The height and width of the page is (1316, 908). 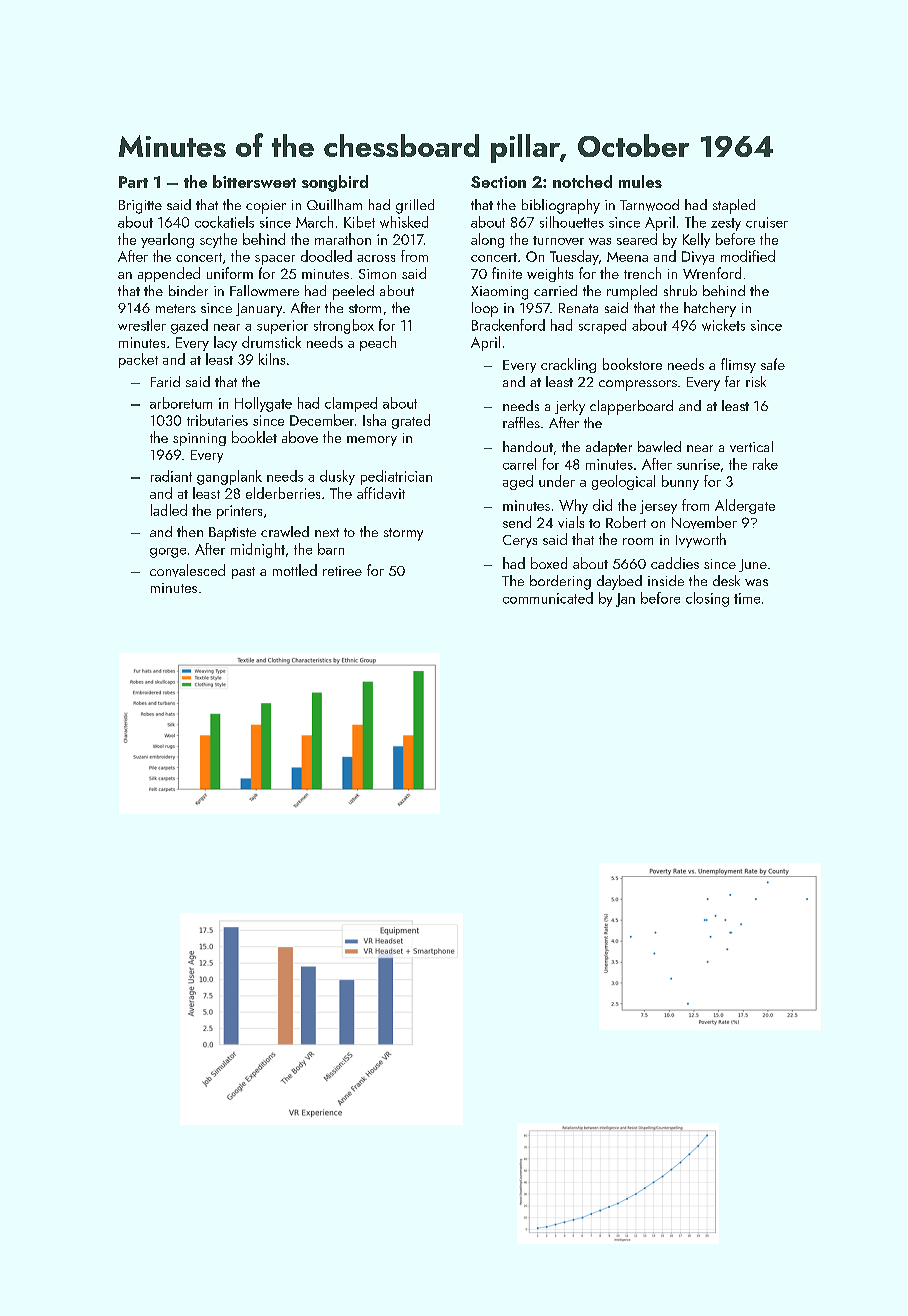 I want to click on closing, so click(x=707, y=599).
